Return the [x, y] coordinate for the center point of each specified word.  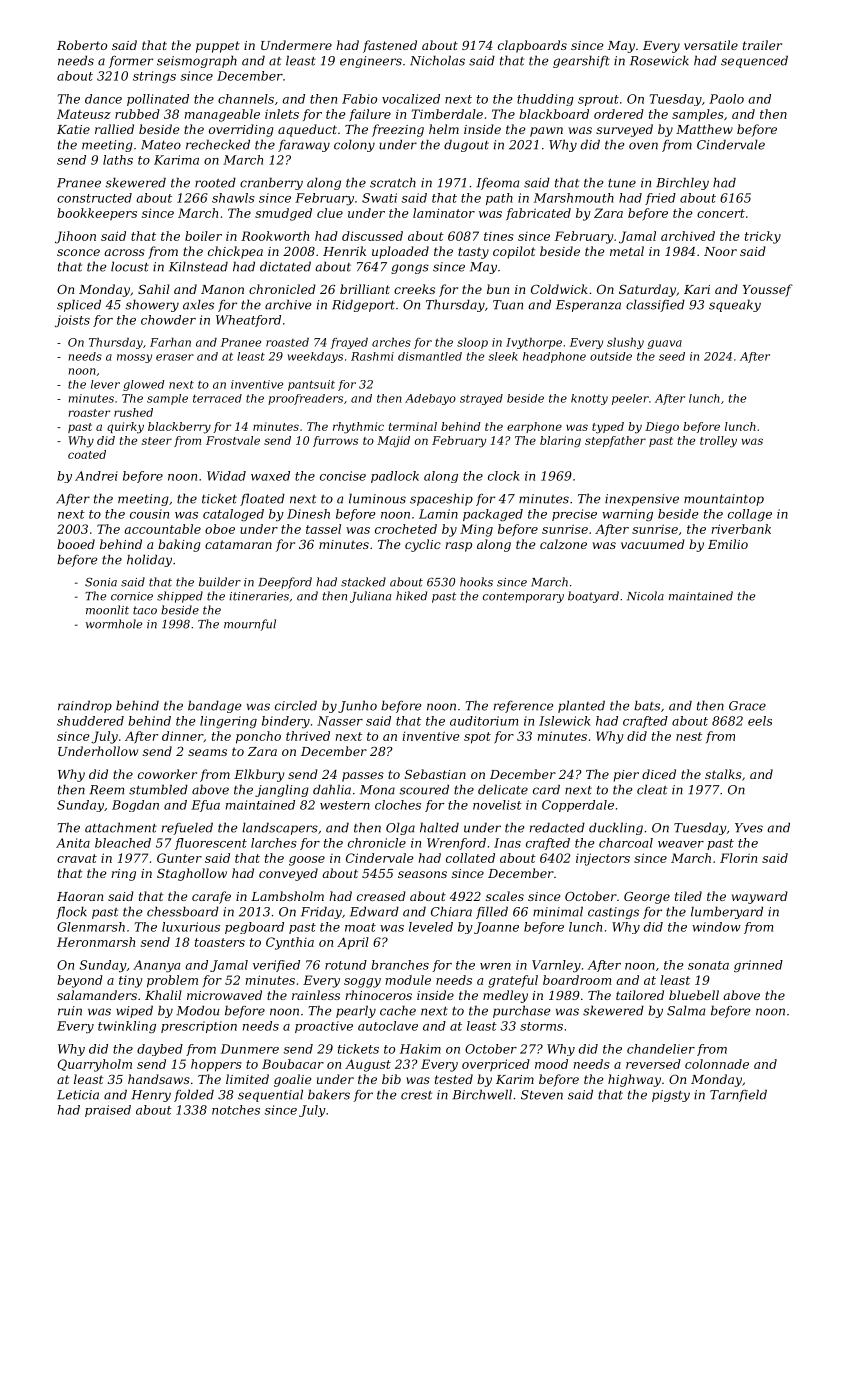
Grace [747, 706]
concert [721, 213]
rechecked [218, 144]
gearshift [581, 61]
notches [236, 1110]
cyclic [423, 545]
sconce [78, 252]
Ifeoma [498, 184]
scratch [393, 182]
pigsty [671, 1096]
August [368, 1065]
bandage [215, 706]
